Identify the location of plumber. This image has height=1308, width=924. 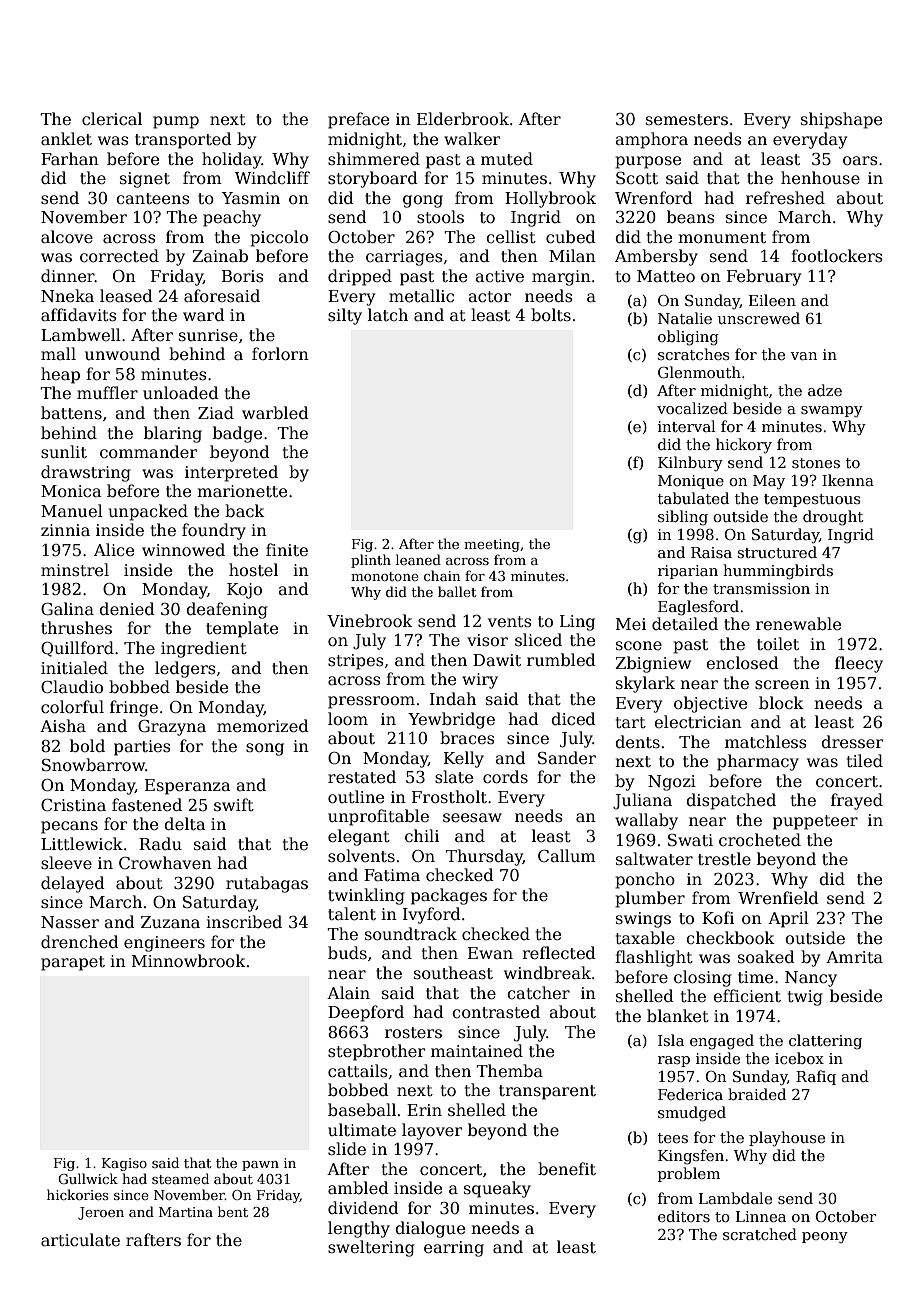
(650, 899).
